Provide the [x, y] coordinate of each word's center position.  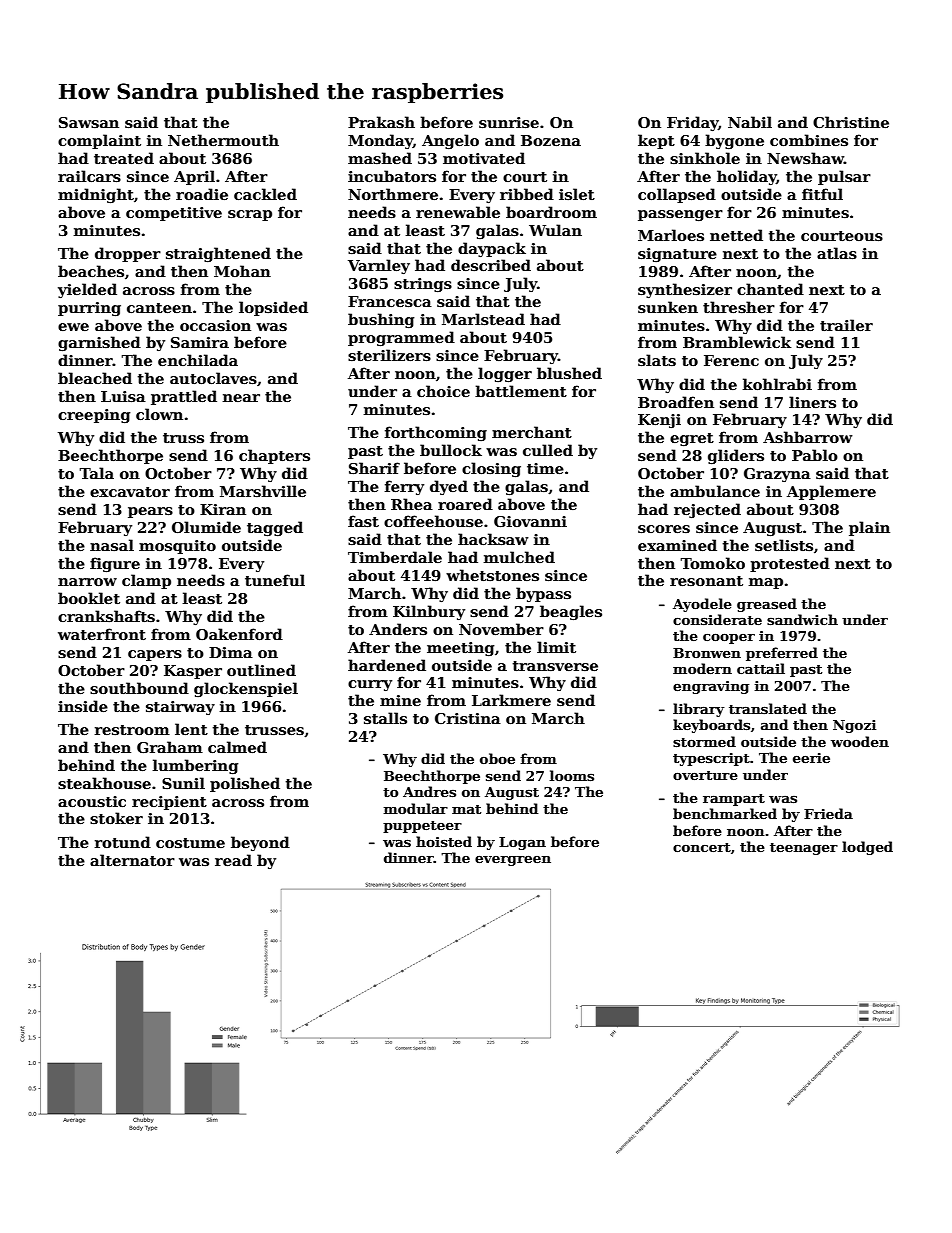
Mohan [242, 271]
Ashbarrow [807, 437]
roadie [202, 194]
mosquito [177, 547]
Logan [522, 843]
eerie [811, 758]
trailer [846, 325]
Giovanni [530, 521]
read [233, 860]
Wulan [555, 230]
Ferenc [731, 360]
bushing [381, 320]
